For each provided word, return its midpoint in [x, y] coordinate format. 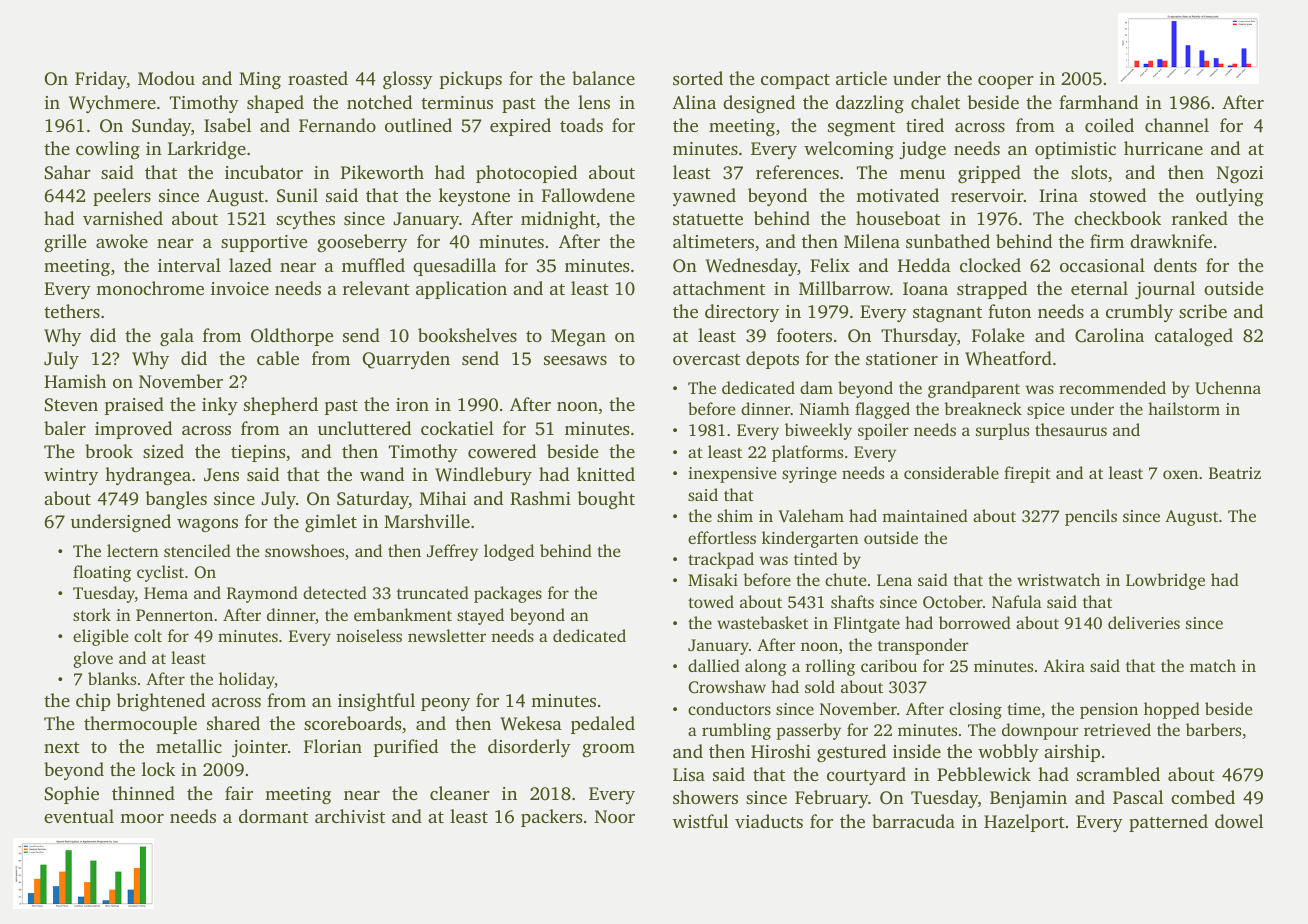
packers [551, 818]
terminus [457, 102]
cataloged [1194, 337]
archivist [350, 816]
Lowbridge [1165, 581]
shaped [275, 104]
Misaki [713, 579]
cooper [1006, 82]
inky [220, 406]
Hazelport [1024, 823]
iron [412, 404]
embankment [403, 614]
